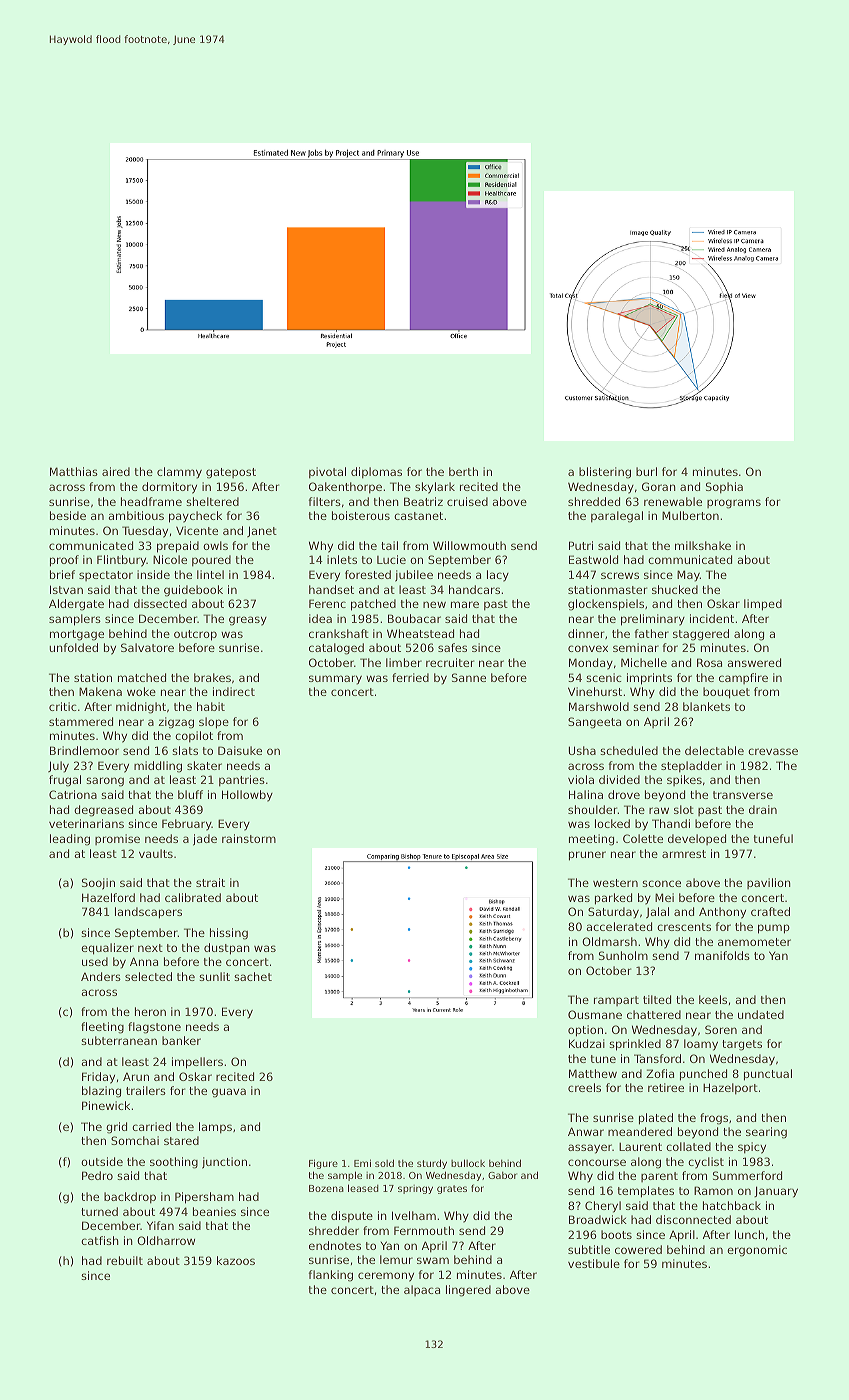 The width and height of the document is (849, 1400). What do you see at coordinates (675, 589) in the document?
I see `shucked` at bounding box center [675, 589].
